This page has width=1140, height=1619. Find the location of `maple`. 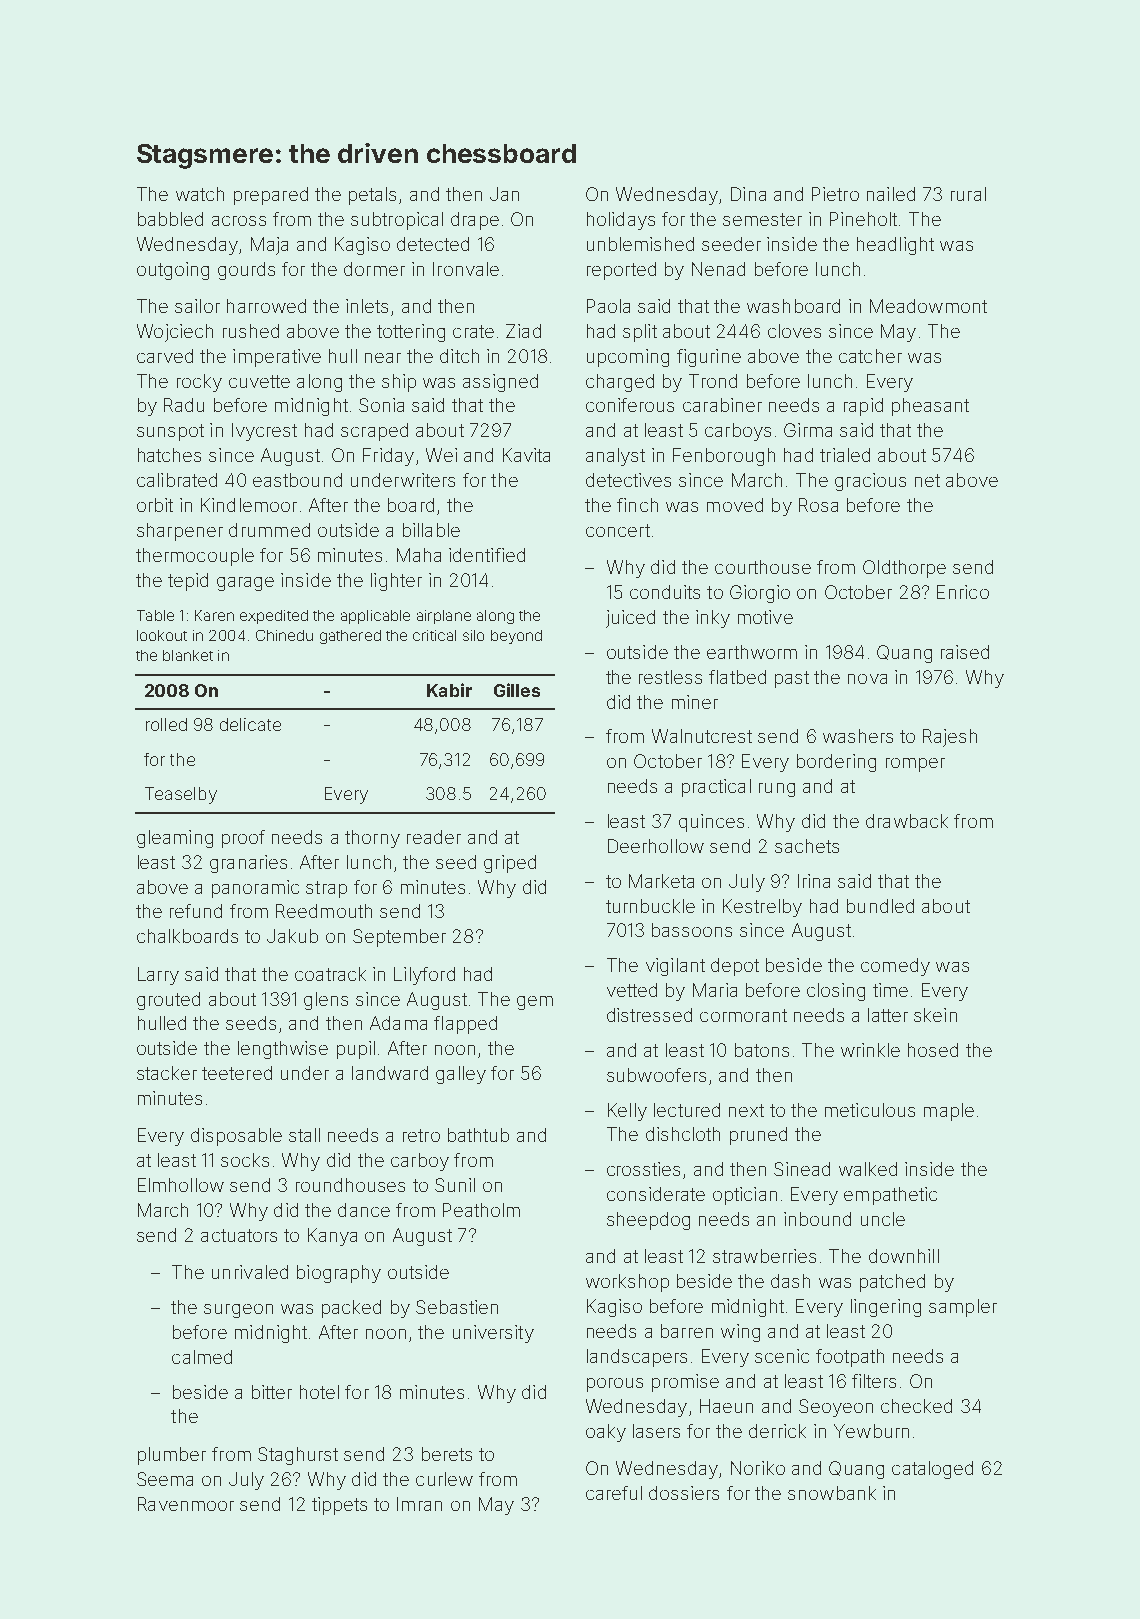

maple is located at coordinates (949, 1112).
